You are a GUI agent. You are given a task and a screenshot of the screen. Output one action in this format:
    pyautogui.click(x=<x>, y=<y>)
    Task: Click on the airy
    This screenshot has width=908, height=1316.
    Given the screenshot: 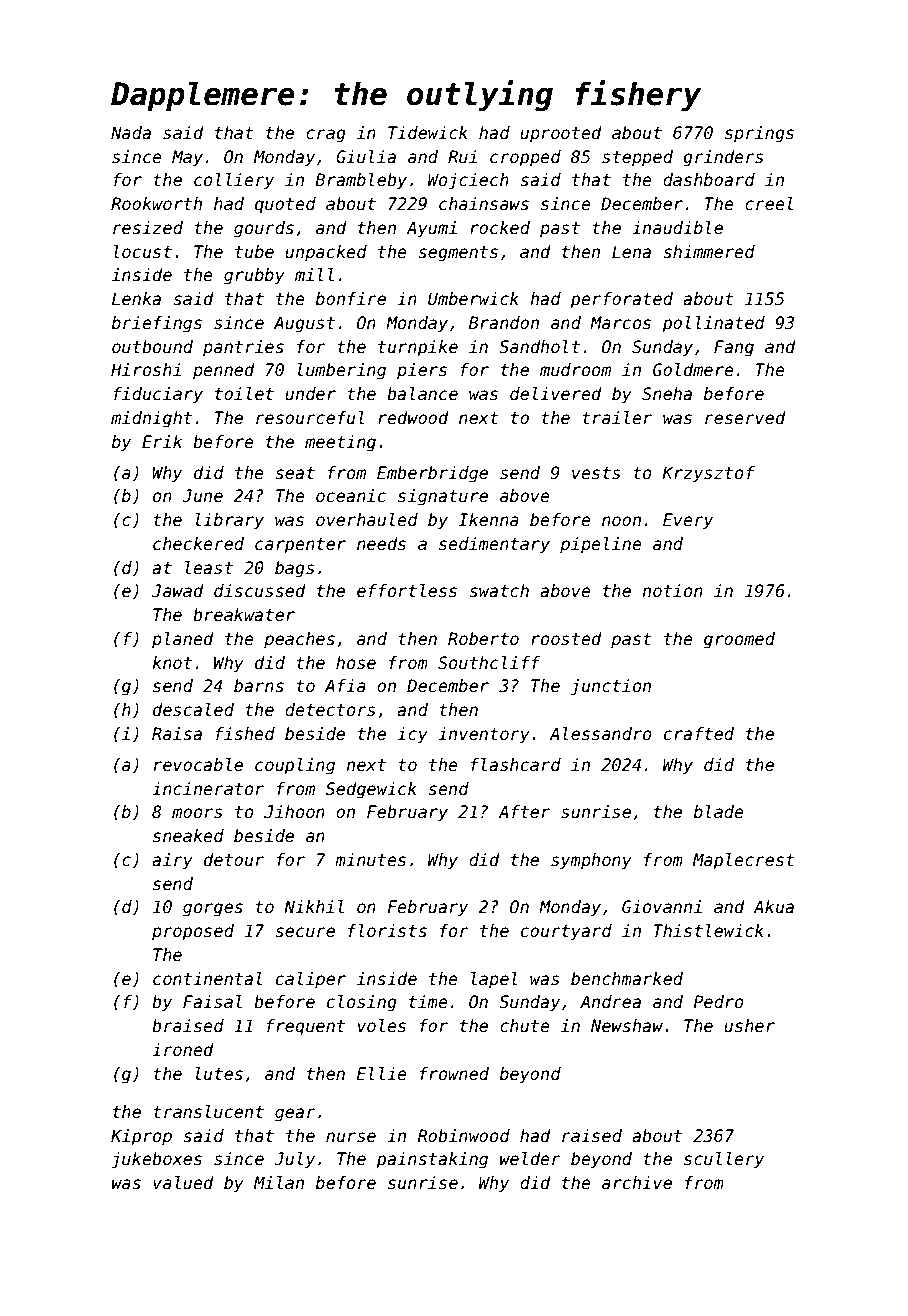 What is the action you would take?
    pyautogui.click(x=172, y=861)
